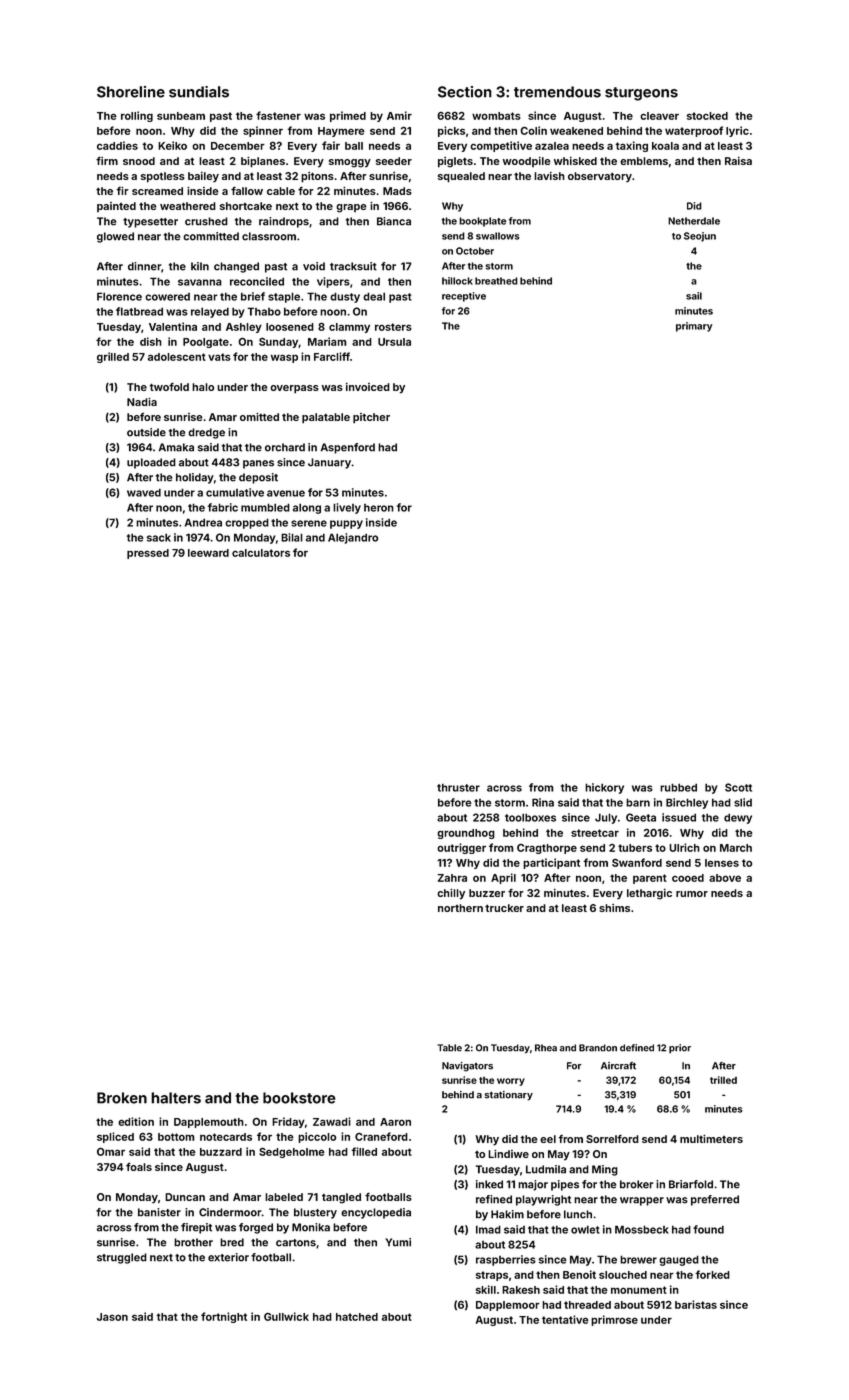  Describe the element at coordinates (461, 177) in the document. I see `squealed` at that location.
